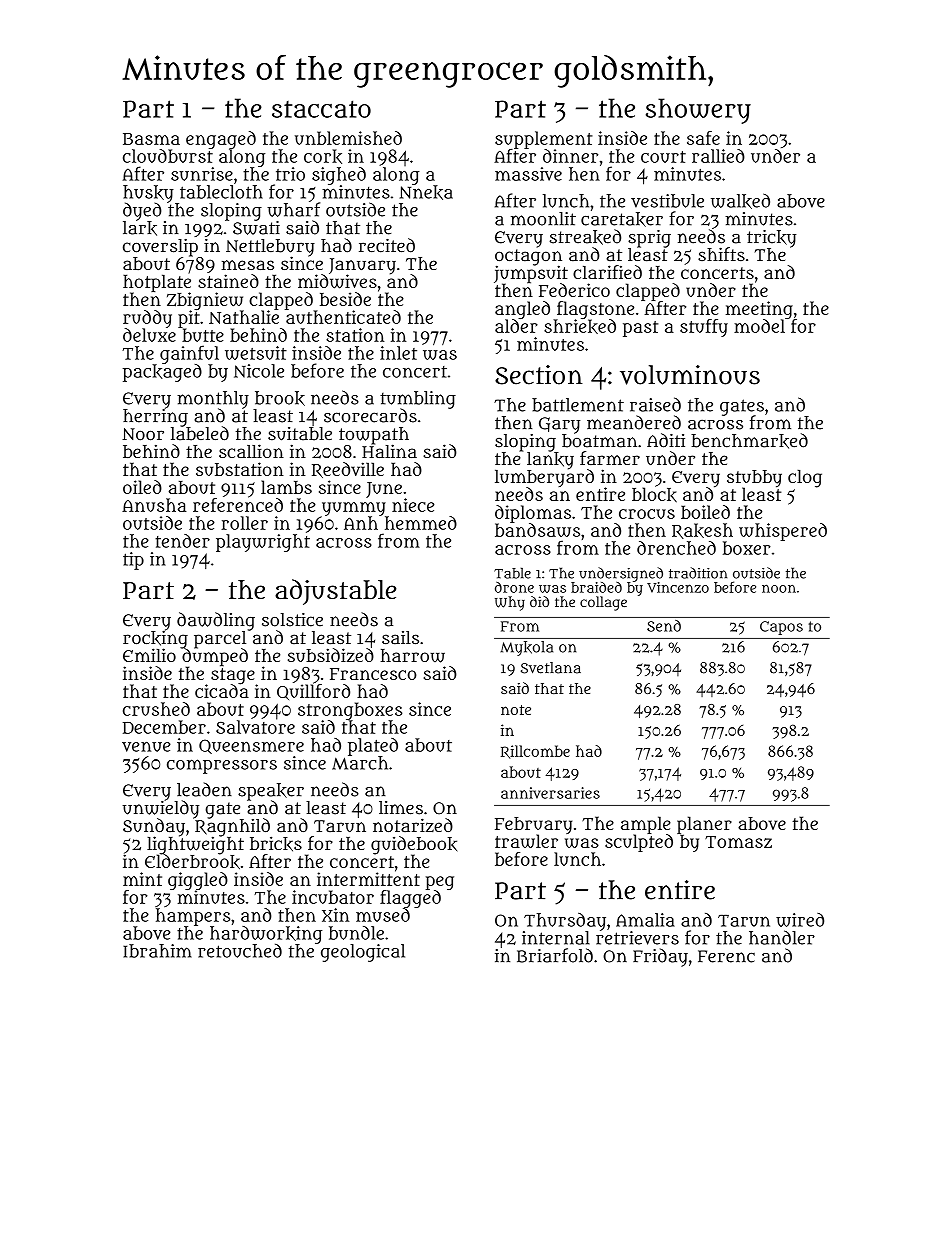 This page has height=1233, width=952. Describe the element at coordinates (555, 955) in the page. I see `Briarfold` at that location.
